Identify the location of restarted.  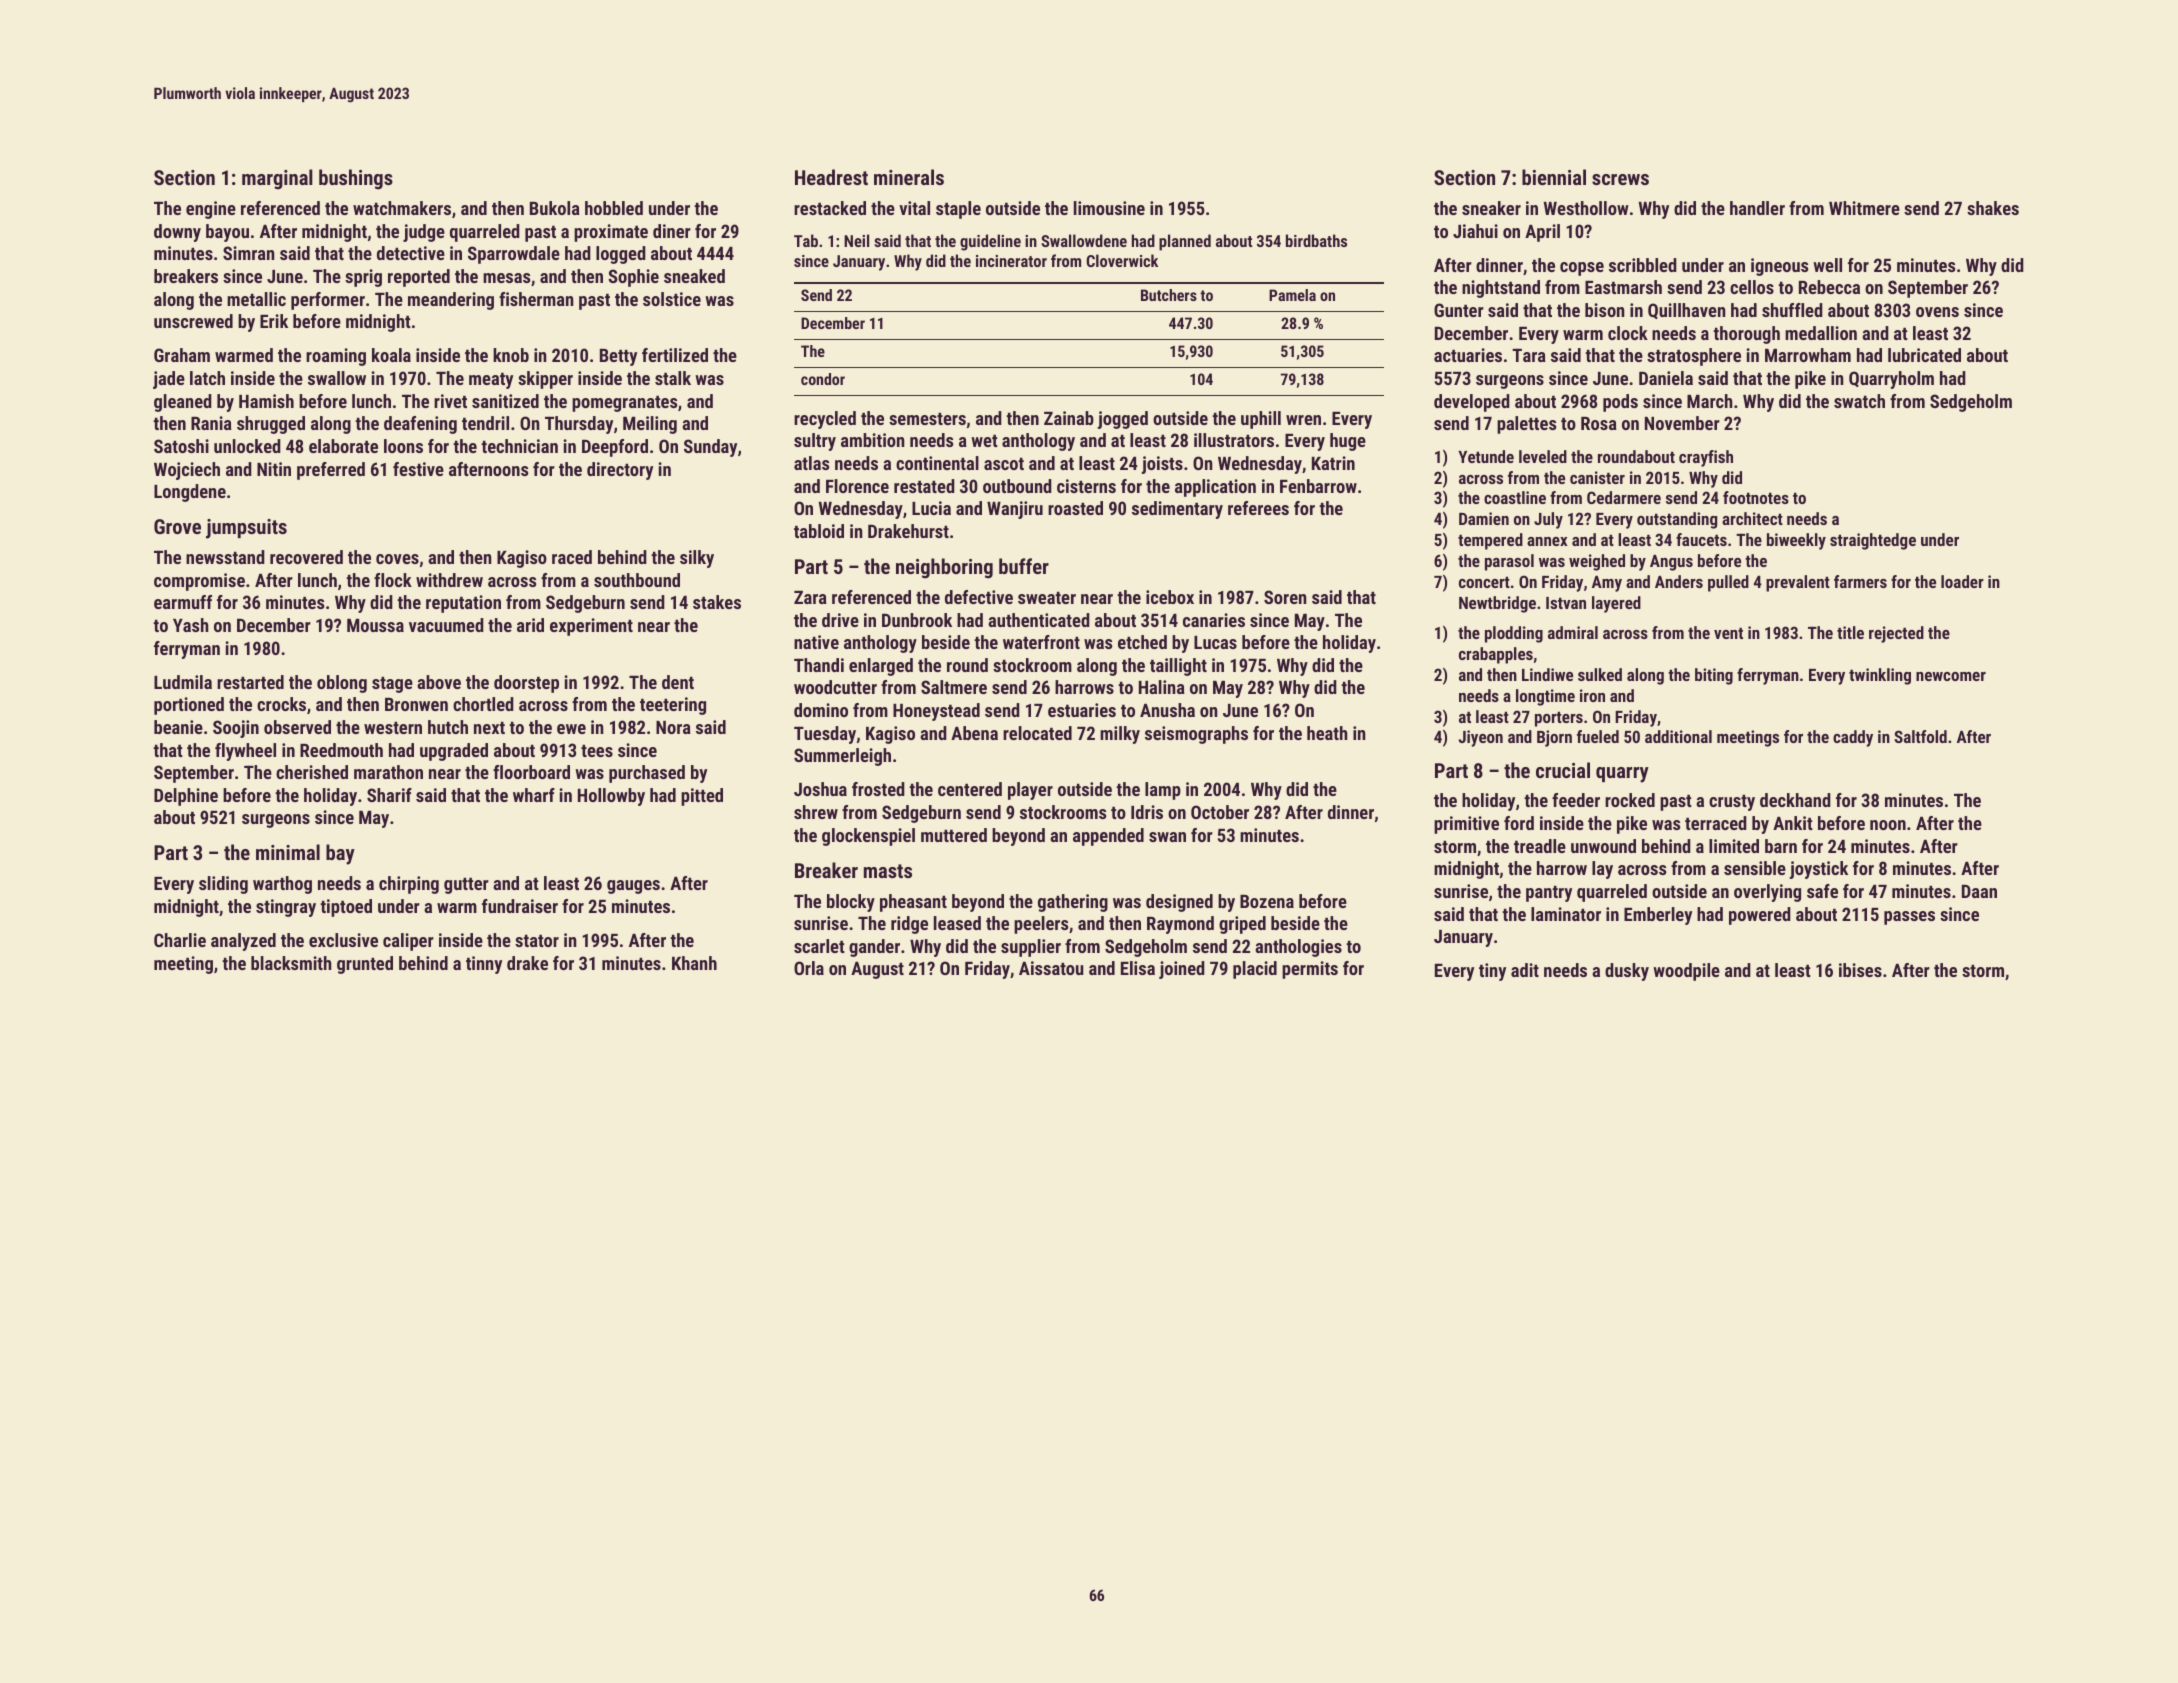
(250, 682).
